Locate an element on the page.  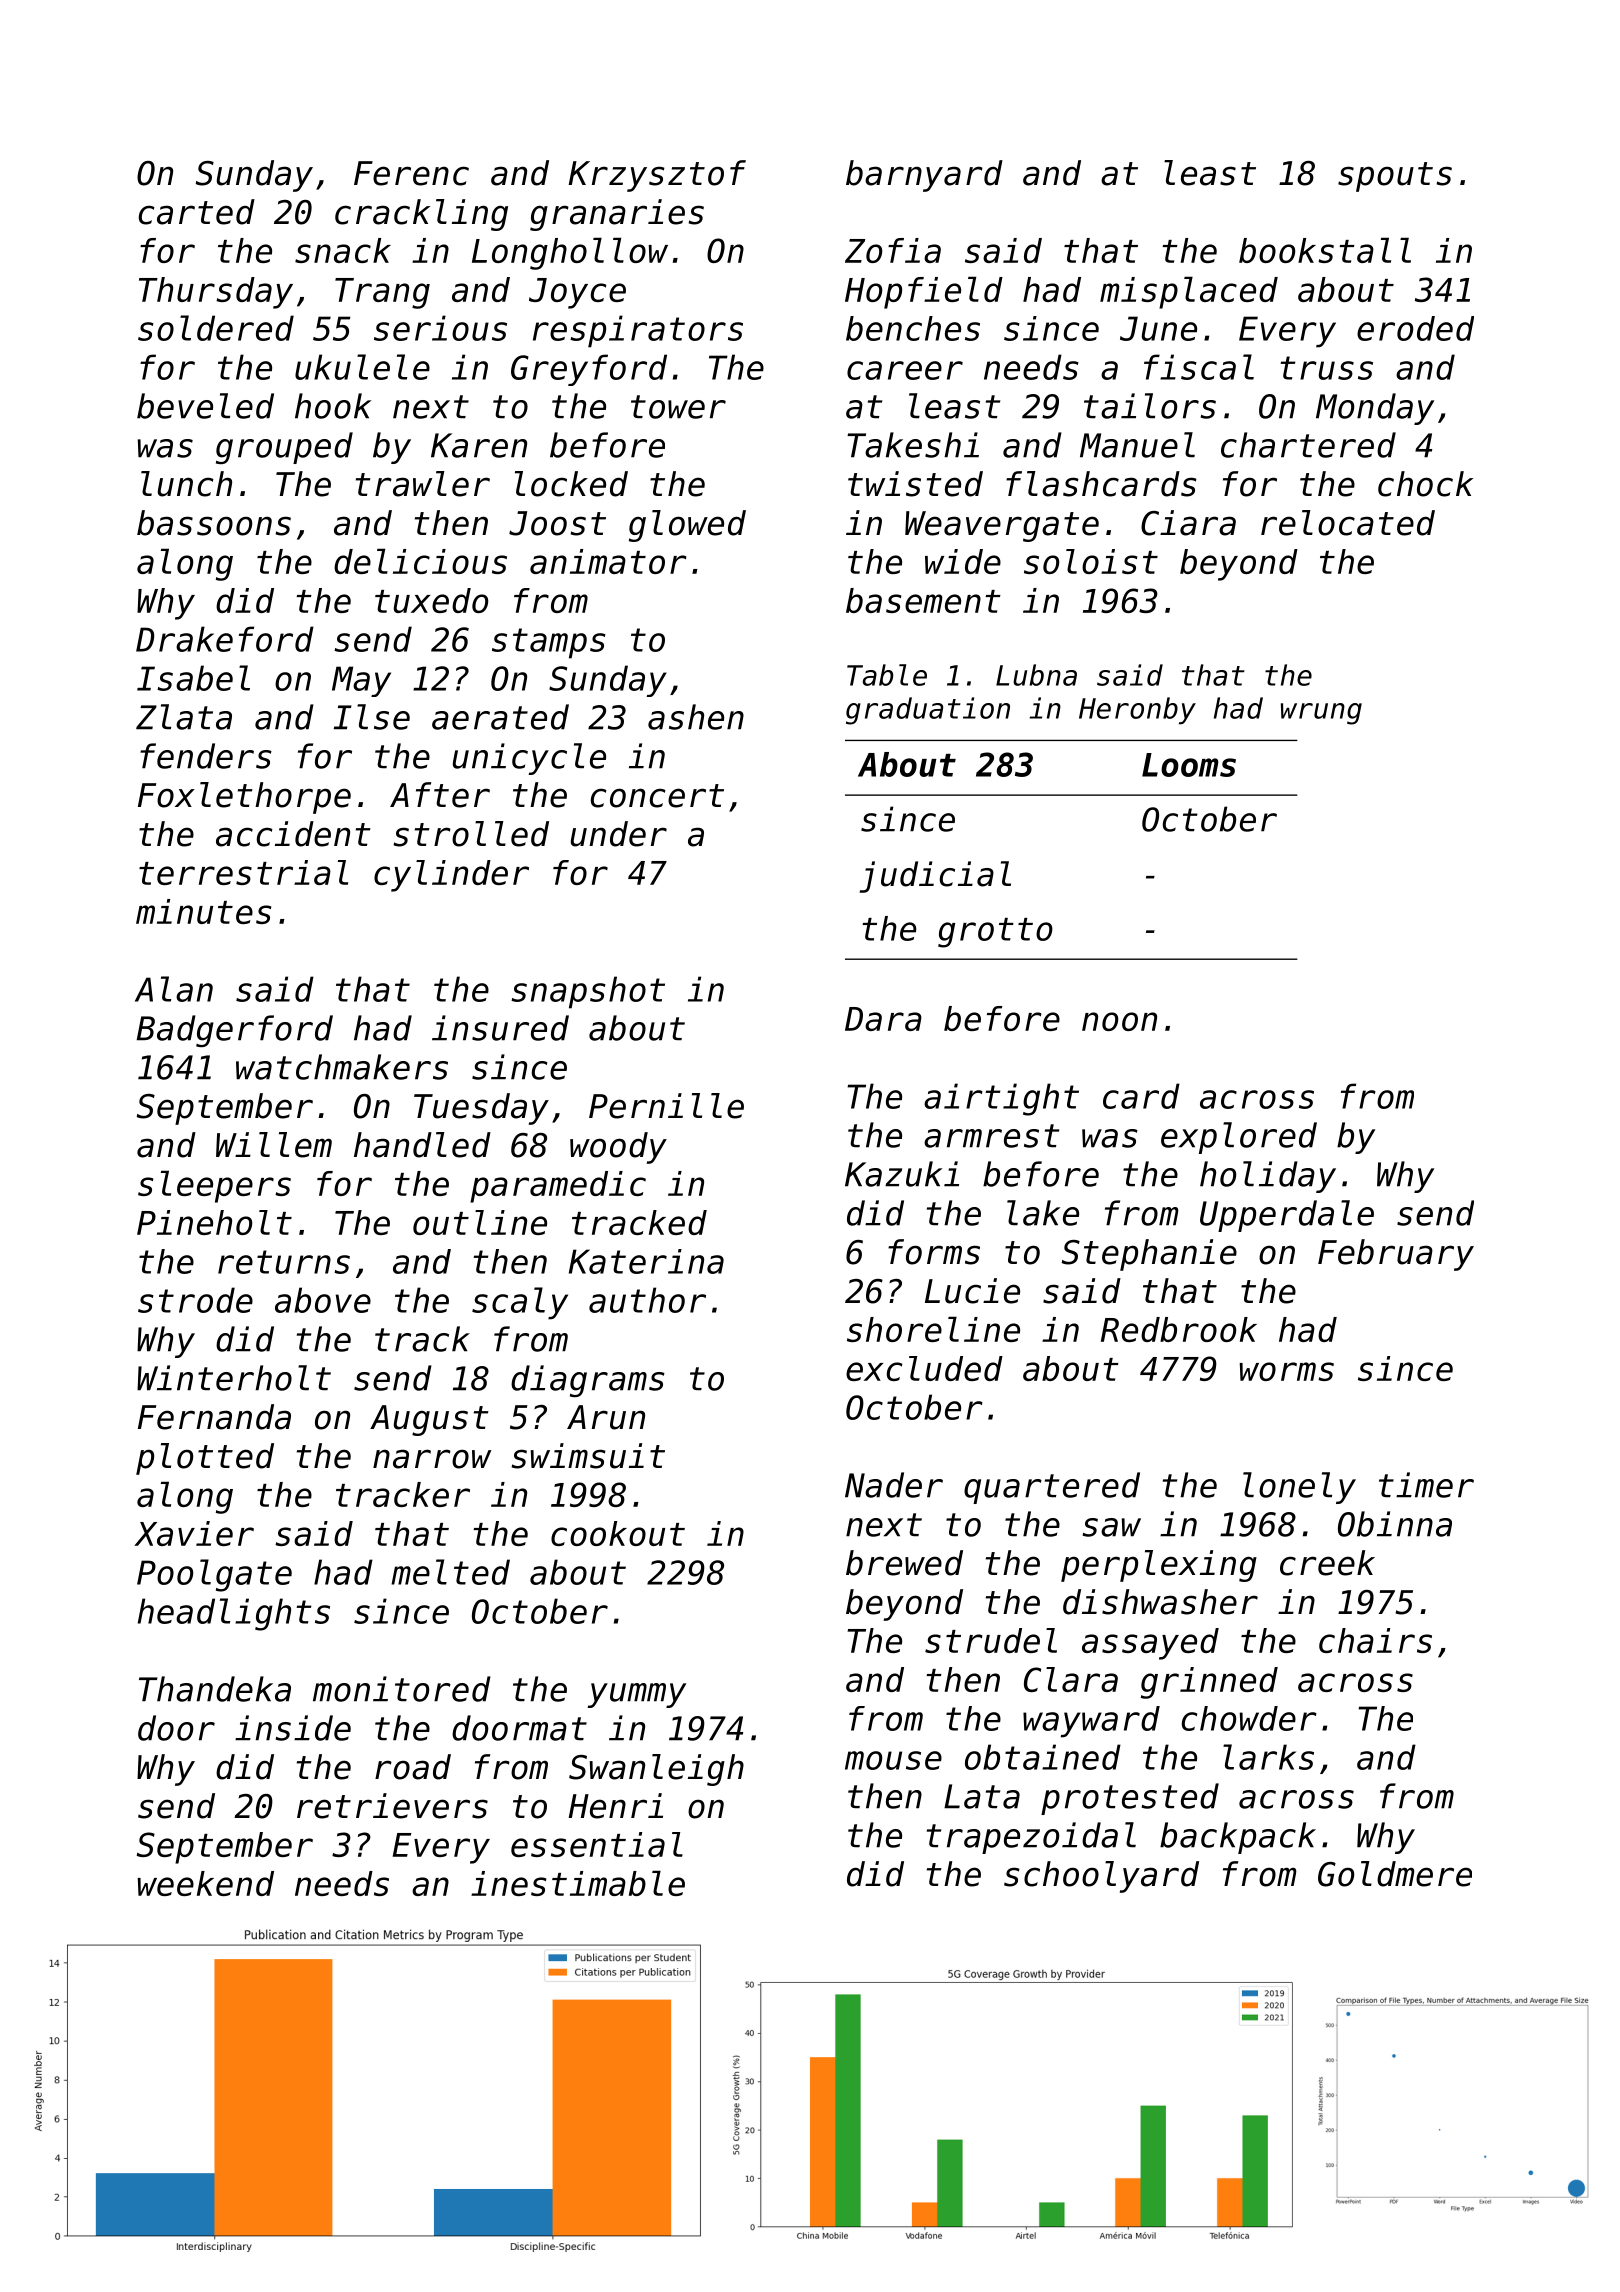
eroded is located at coordinates (1415, 328).
